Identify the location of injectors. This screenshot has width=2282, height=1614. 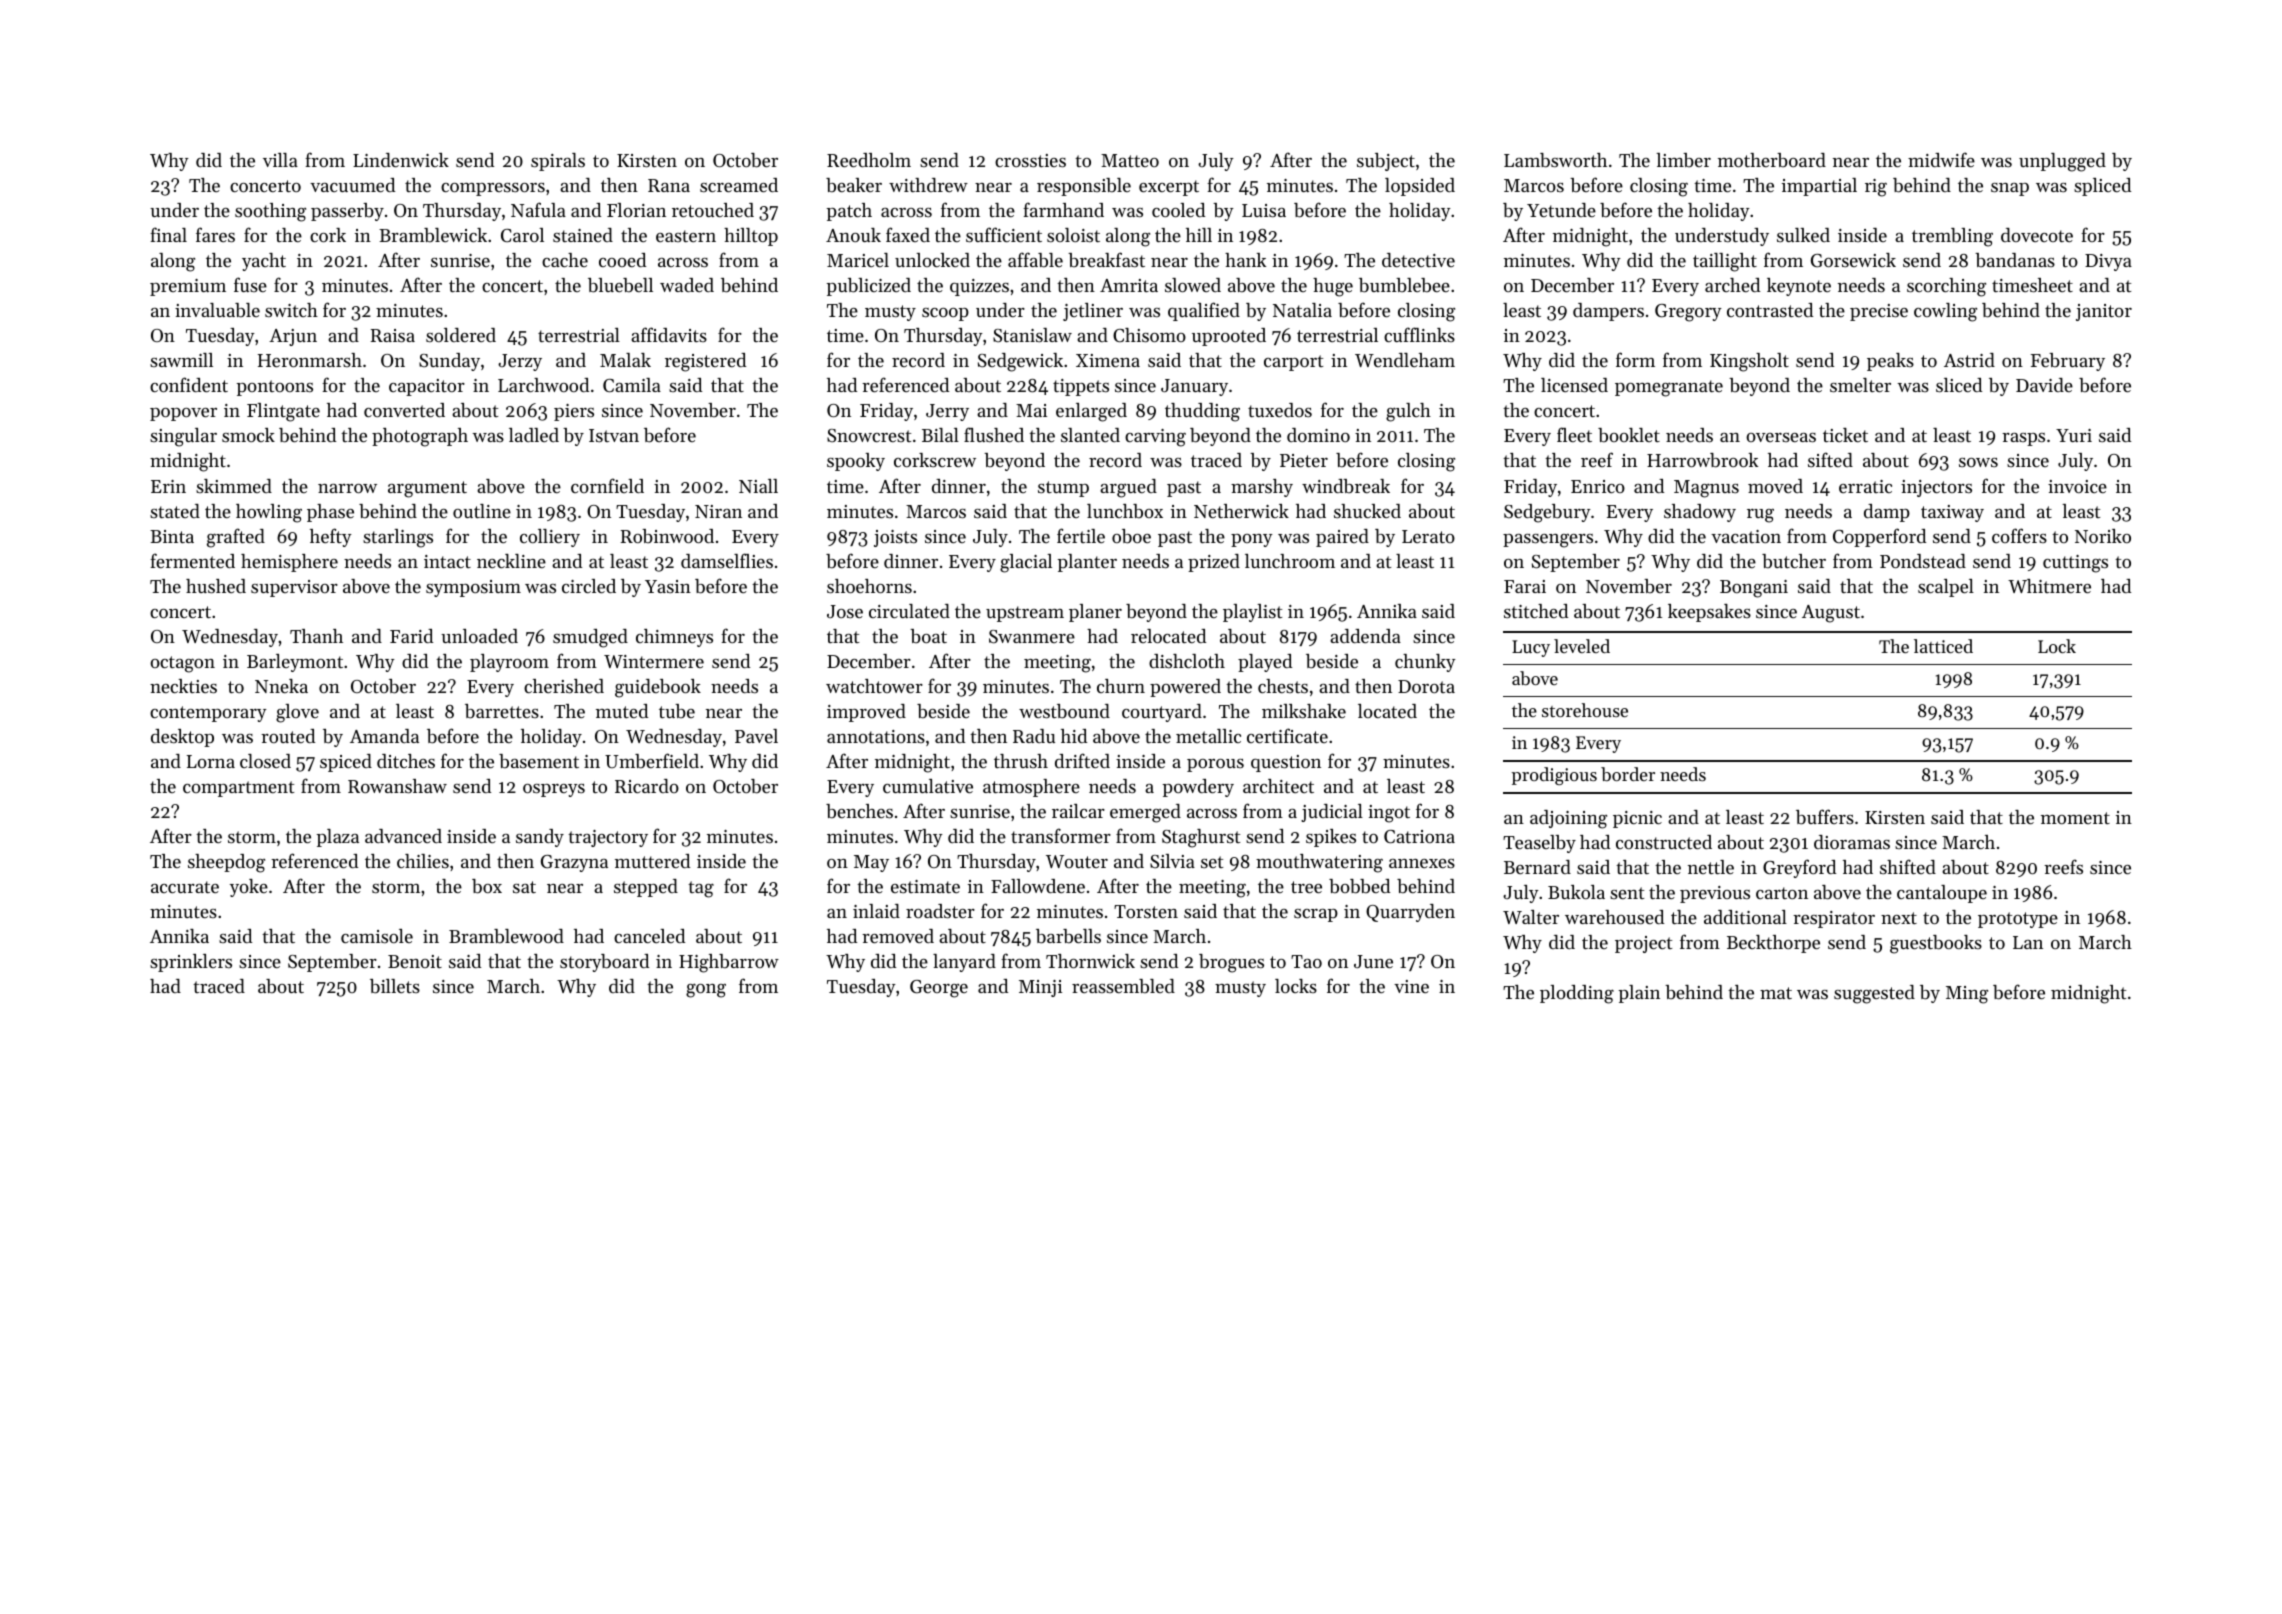
(1936, 488).
